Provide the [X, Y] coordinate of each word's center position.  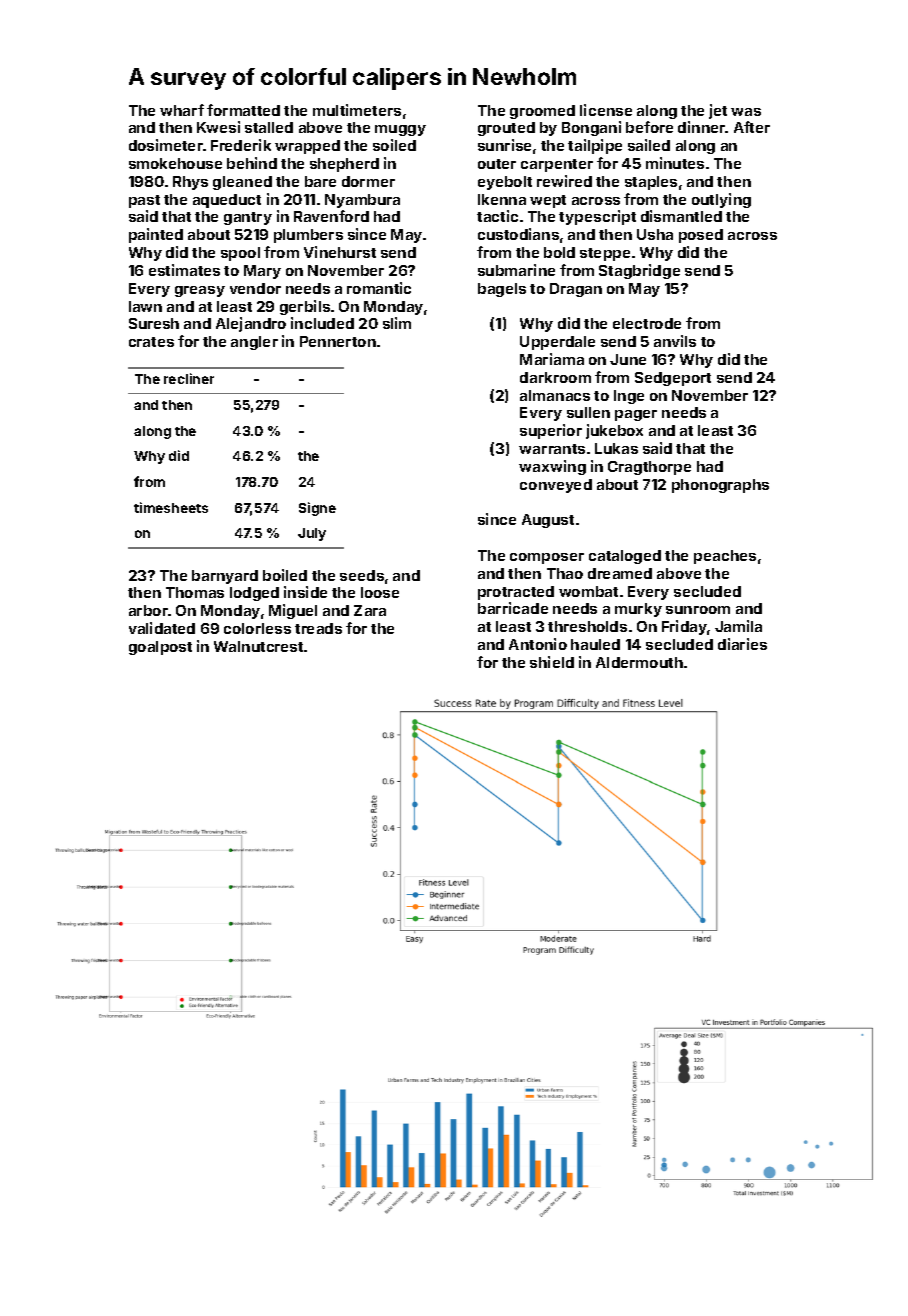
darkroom [555, 377]
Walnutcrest [258, 646]
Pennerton [338, 341]
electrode [647, 323]
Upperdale [557, 343]
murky [638, 610]
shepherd [344, 165]
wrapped [307, 147]
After [752, 127]
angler [254, 343]
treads [318, 628]
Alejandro [251, 324]
